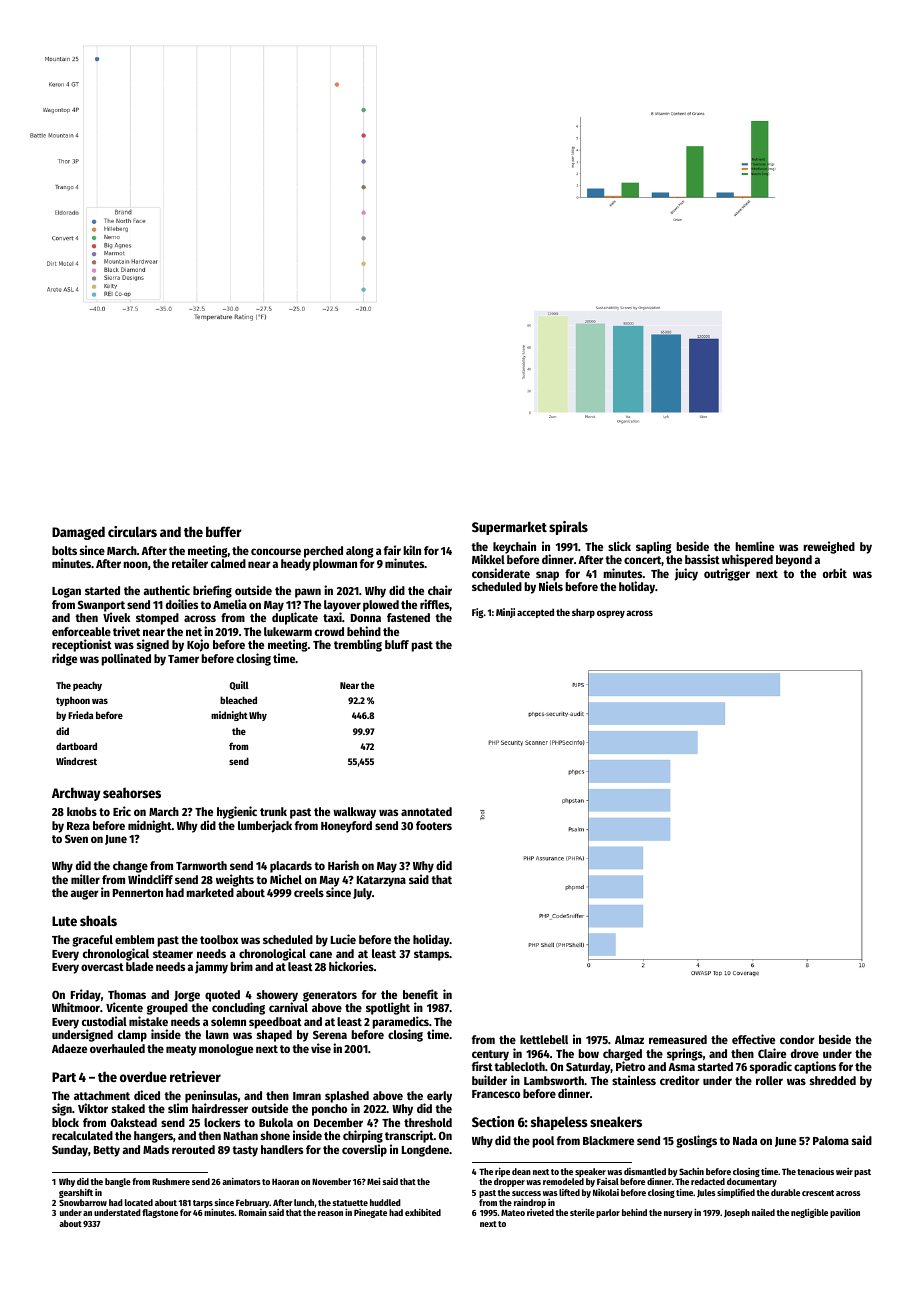  I want to click on flagstone, so click(160, 1213).
